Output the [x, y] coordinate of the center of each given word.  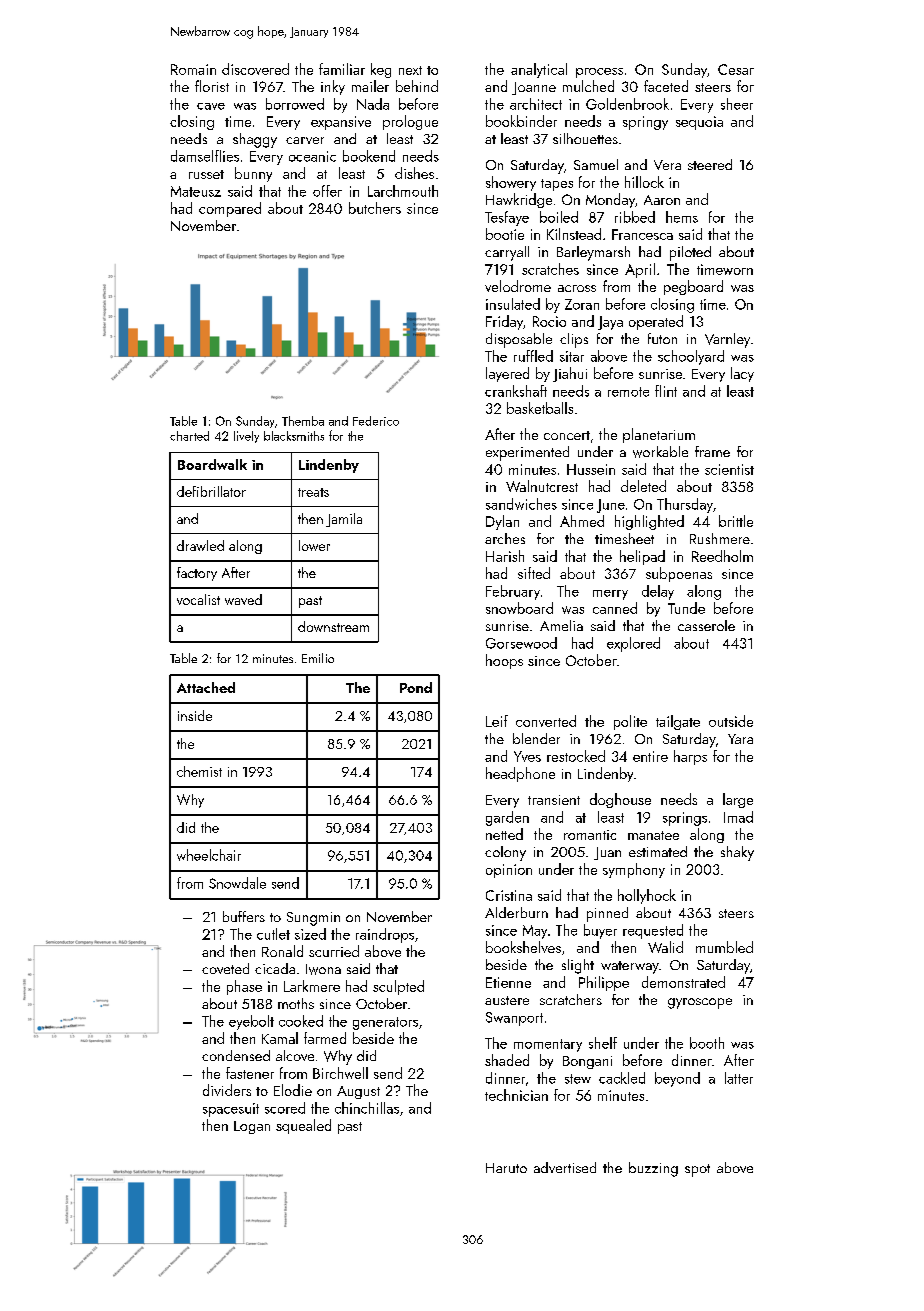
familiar [342, 69]
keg [381, 70]
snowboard [519, 608]
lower [314, 545]
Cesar [736, 69]
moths [296, 1003]
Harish [505, 556]
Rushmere [720, 538]
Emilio [318, 658]
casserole [706, 625]
